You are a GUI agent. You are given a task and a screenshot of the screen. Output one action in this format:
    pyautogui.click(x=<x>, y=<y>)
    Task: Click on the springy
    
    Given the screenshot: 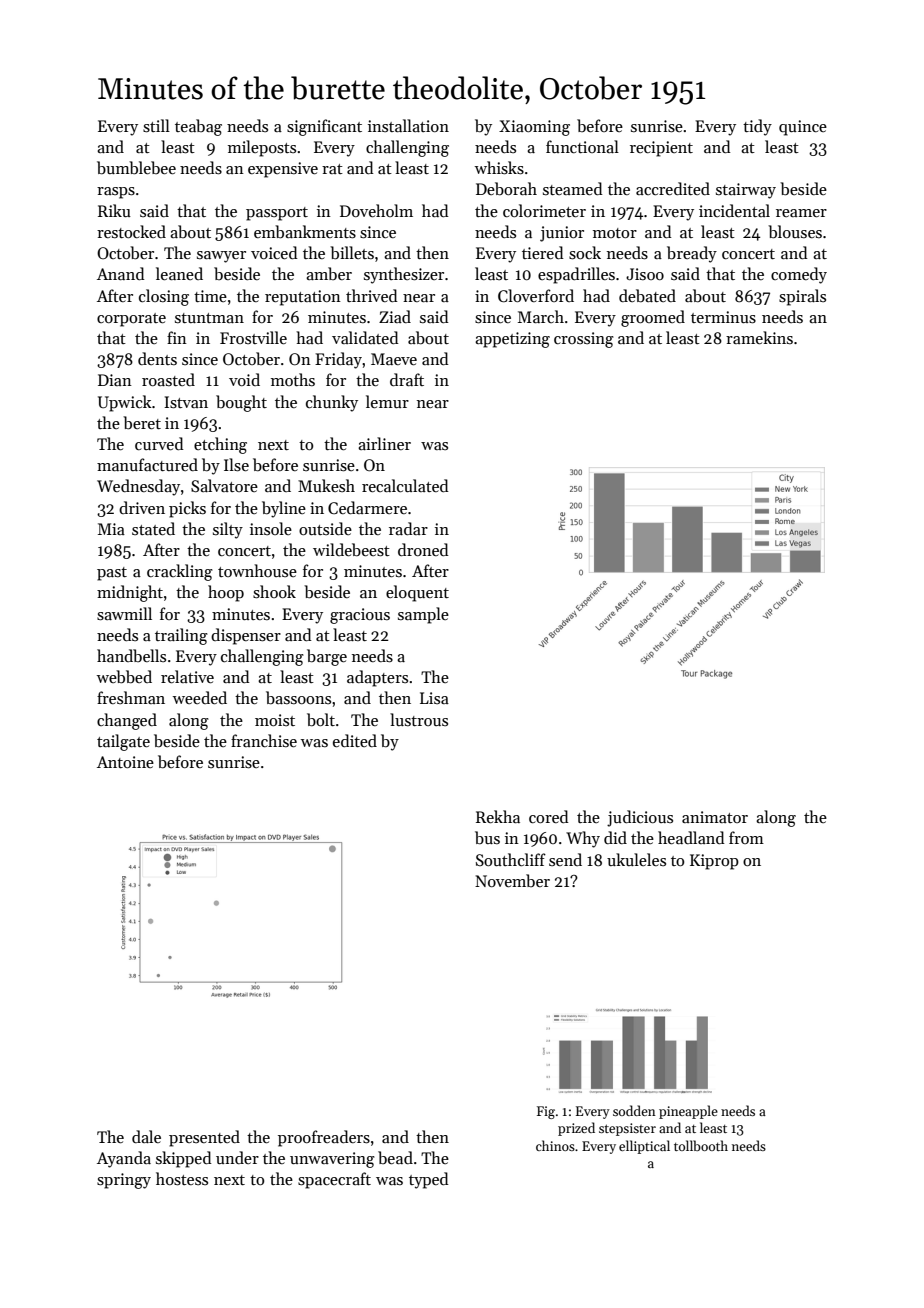 What is the action you would take?
    pyautogui.click(x=124, y=1181)
